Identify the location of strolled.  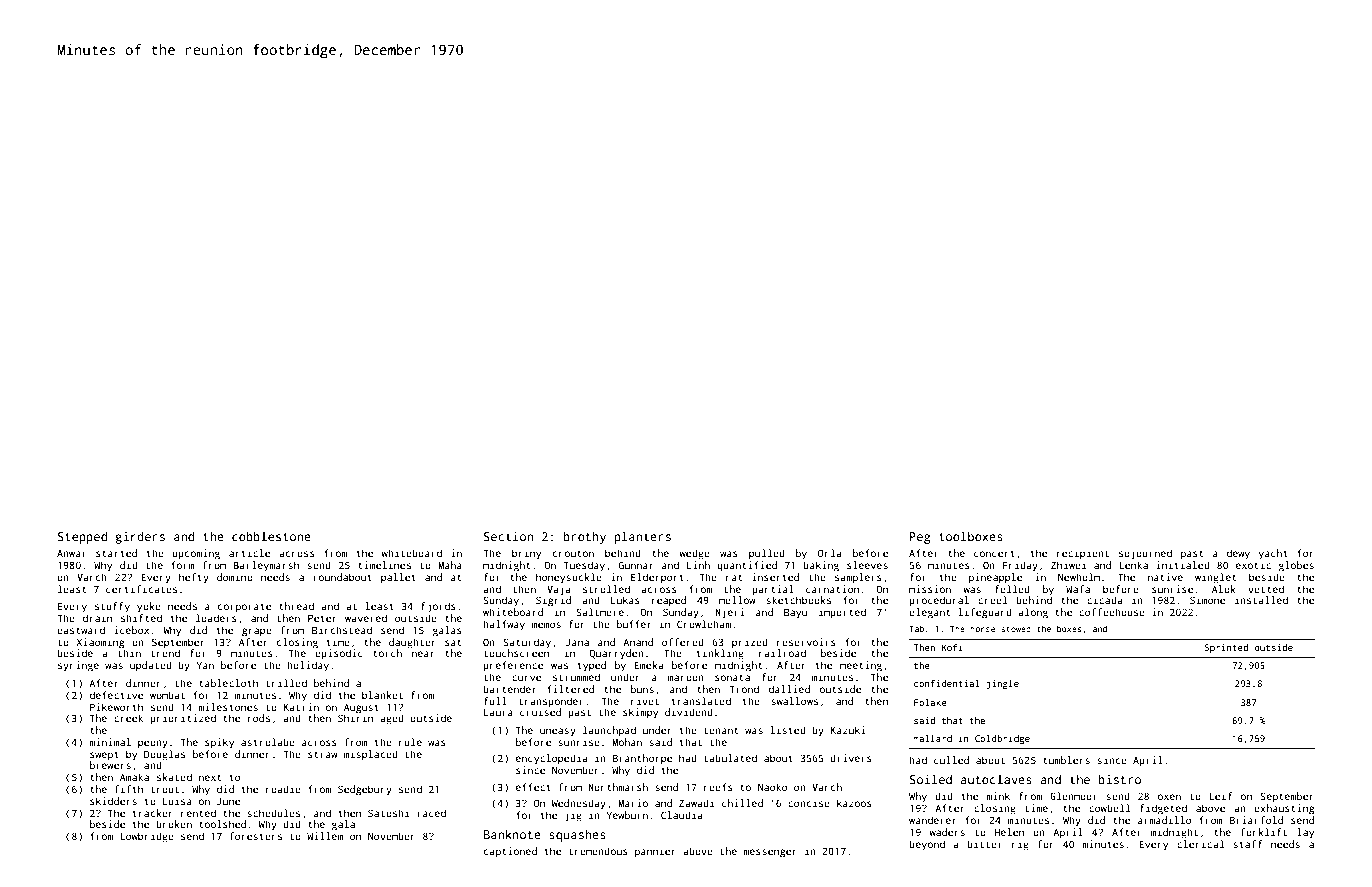
(606, 589).
